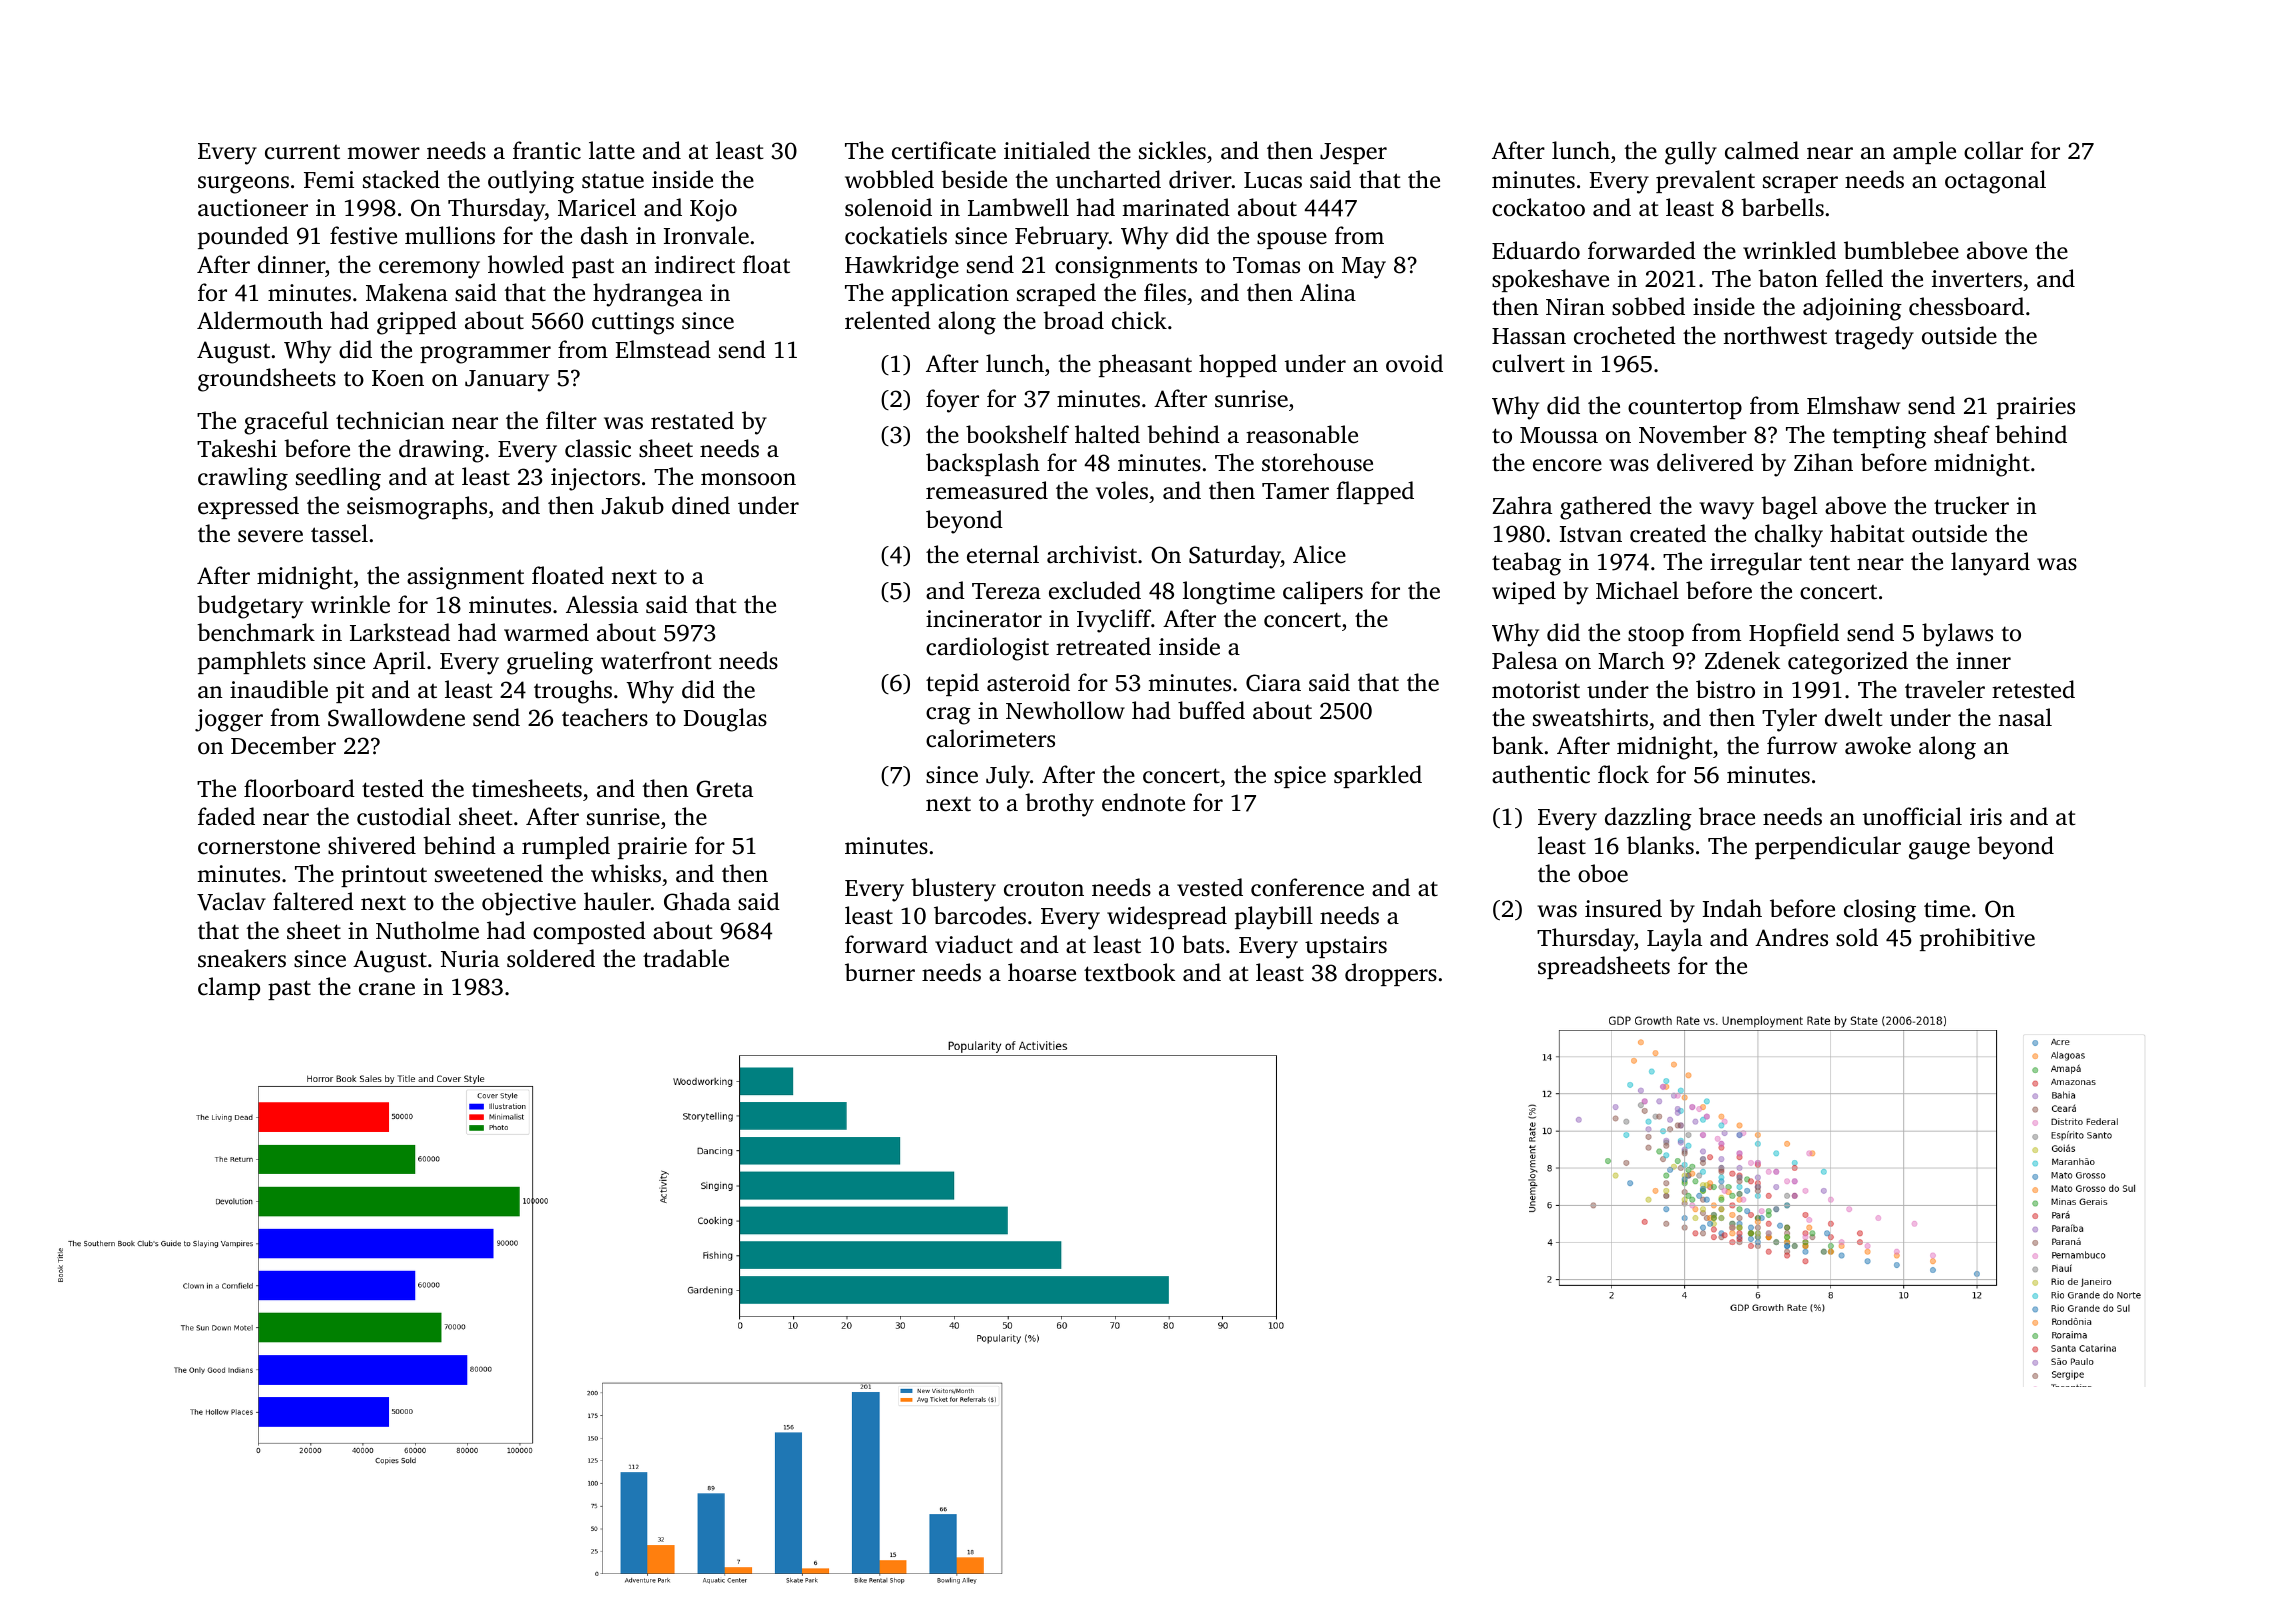 The height and width of the image is (1620, 2292). I want to click on awoke, so click(1878, 745).
